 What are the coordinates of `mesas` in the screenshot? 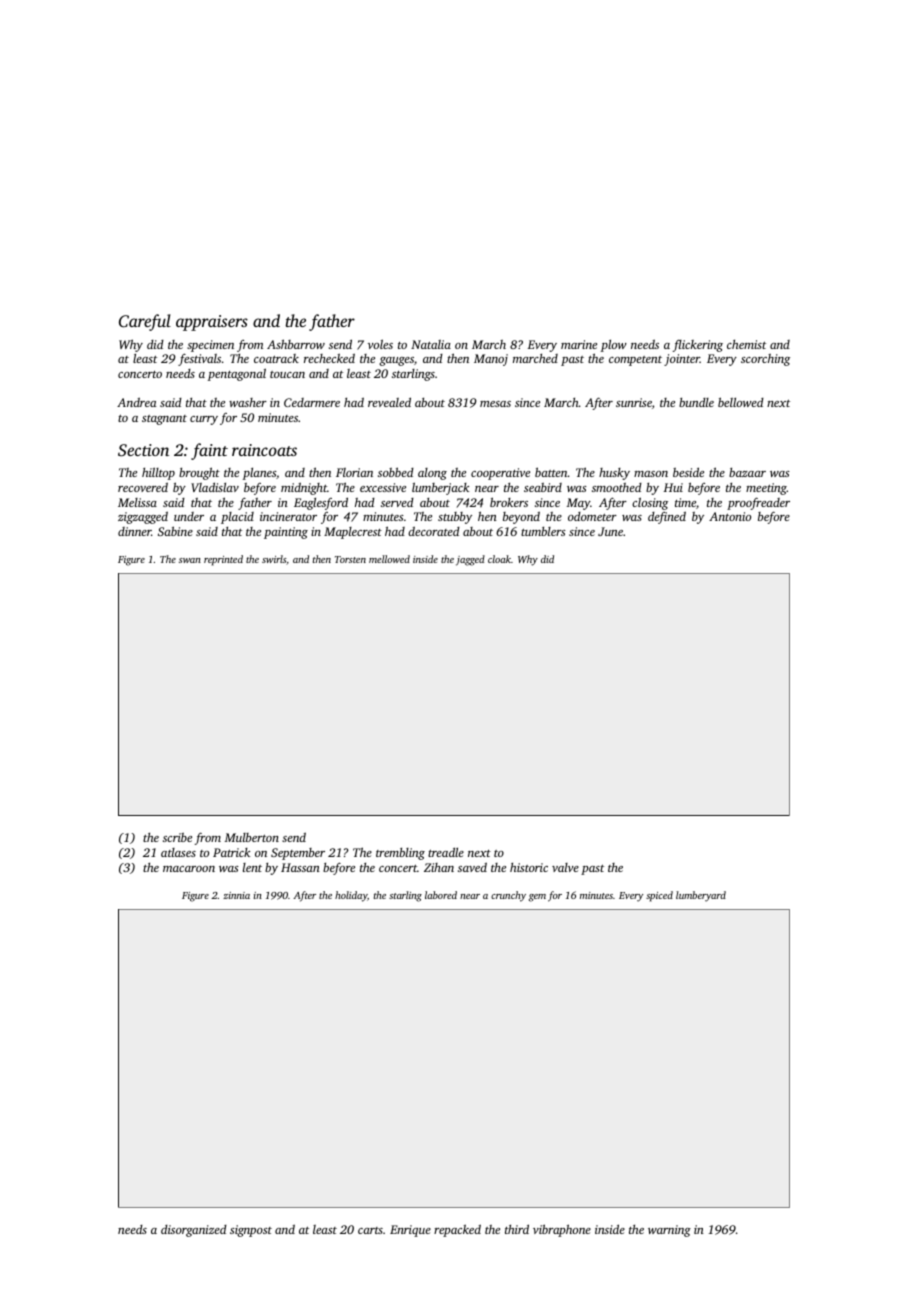 It's located at (495, 404).
